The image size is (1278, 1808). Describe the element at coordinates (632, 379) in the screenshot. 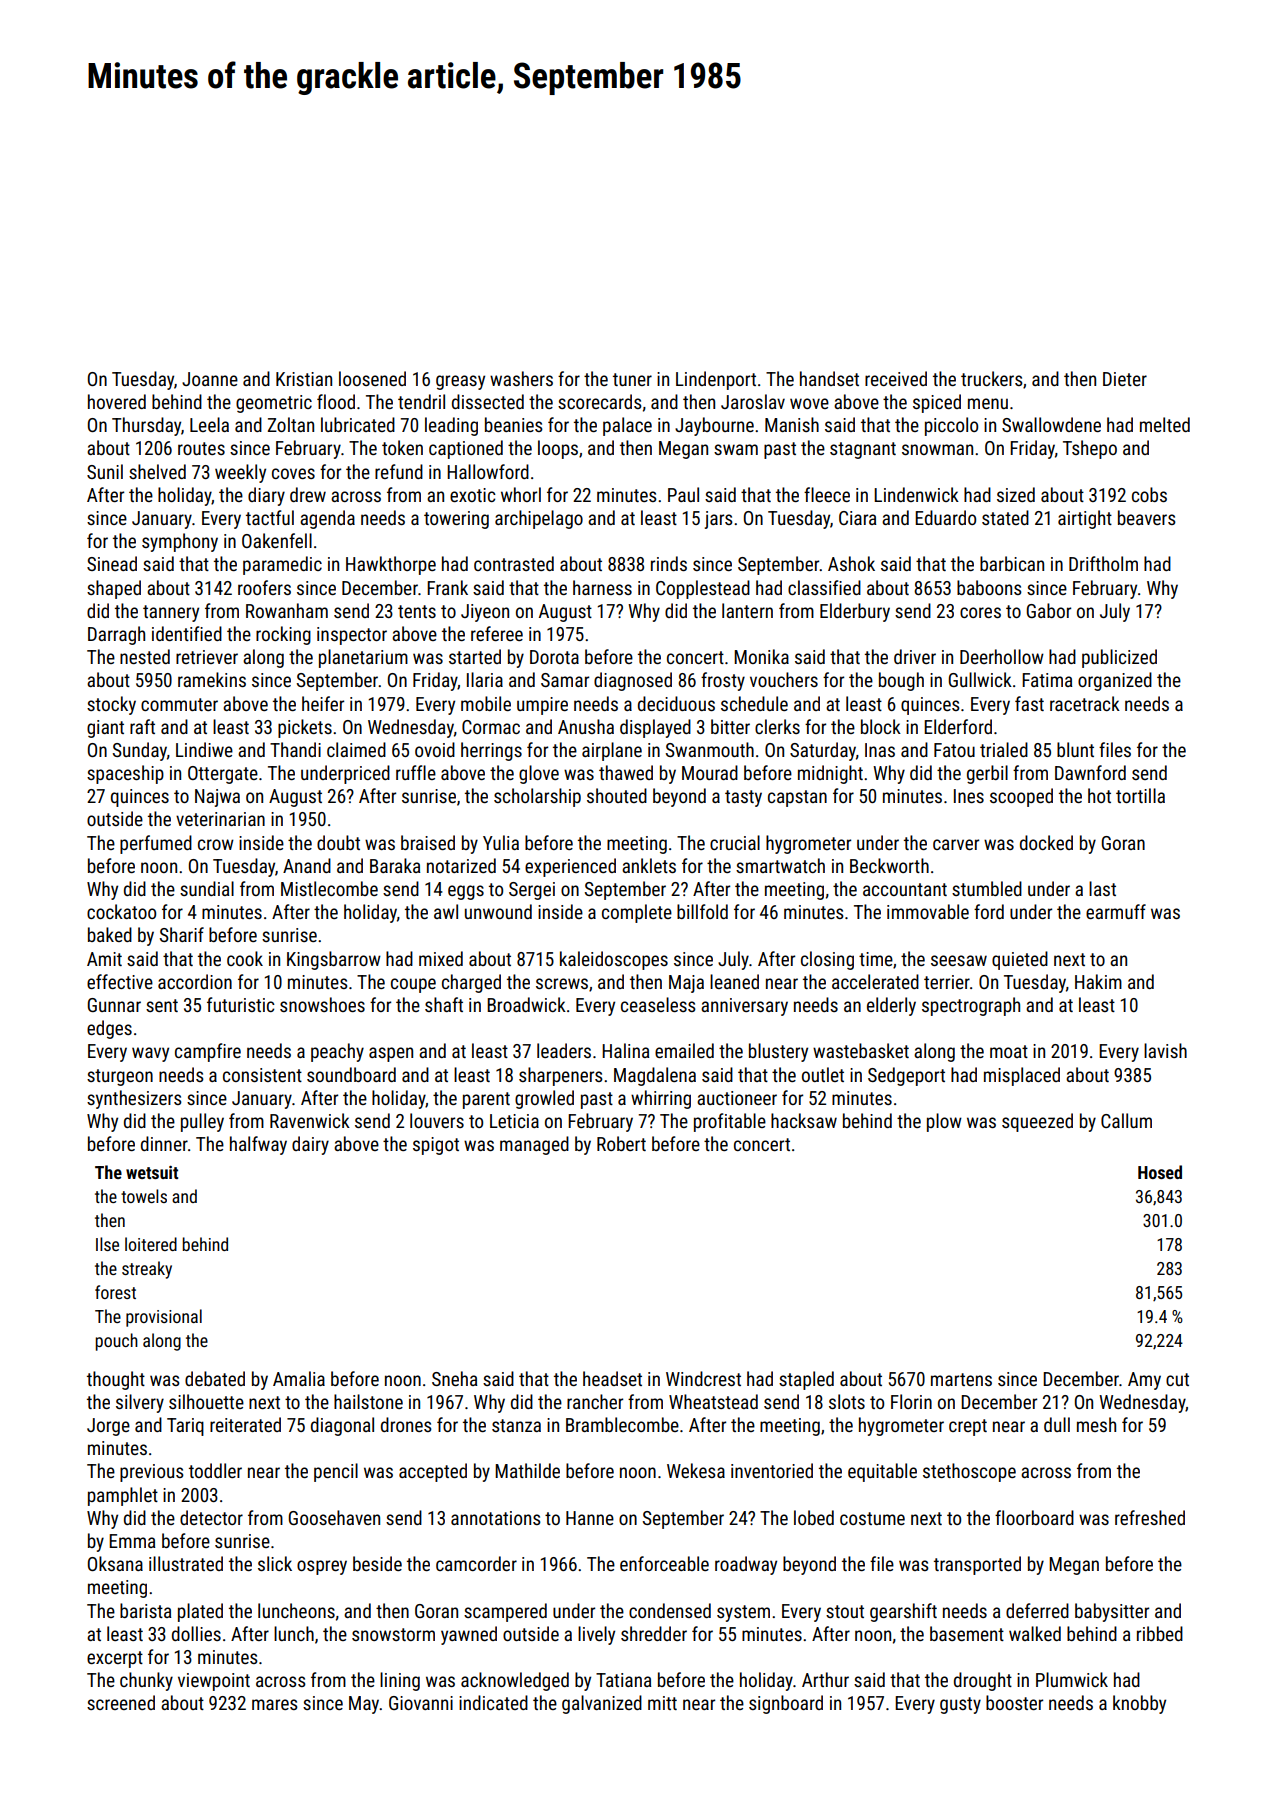

I see `tuner` at that location.
